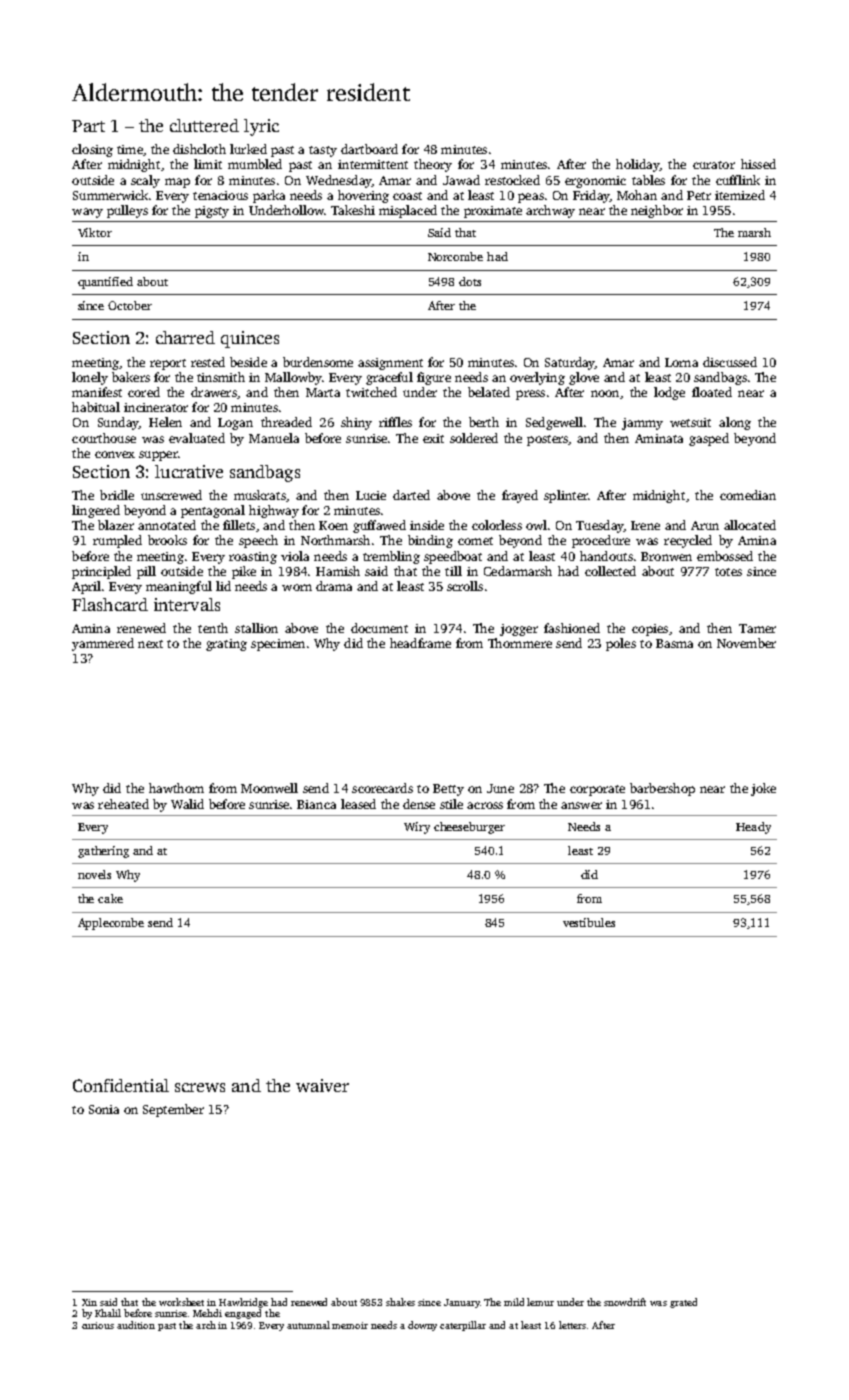  Describe the element at coordinates (181, 1302) in the screenshot. I see `worksheet` at that location.
